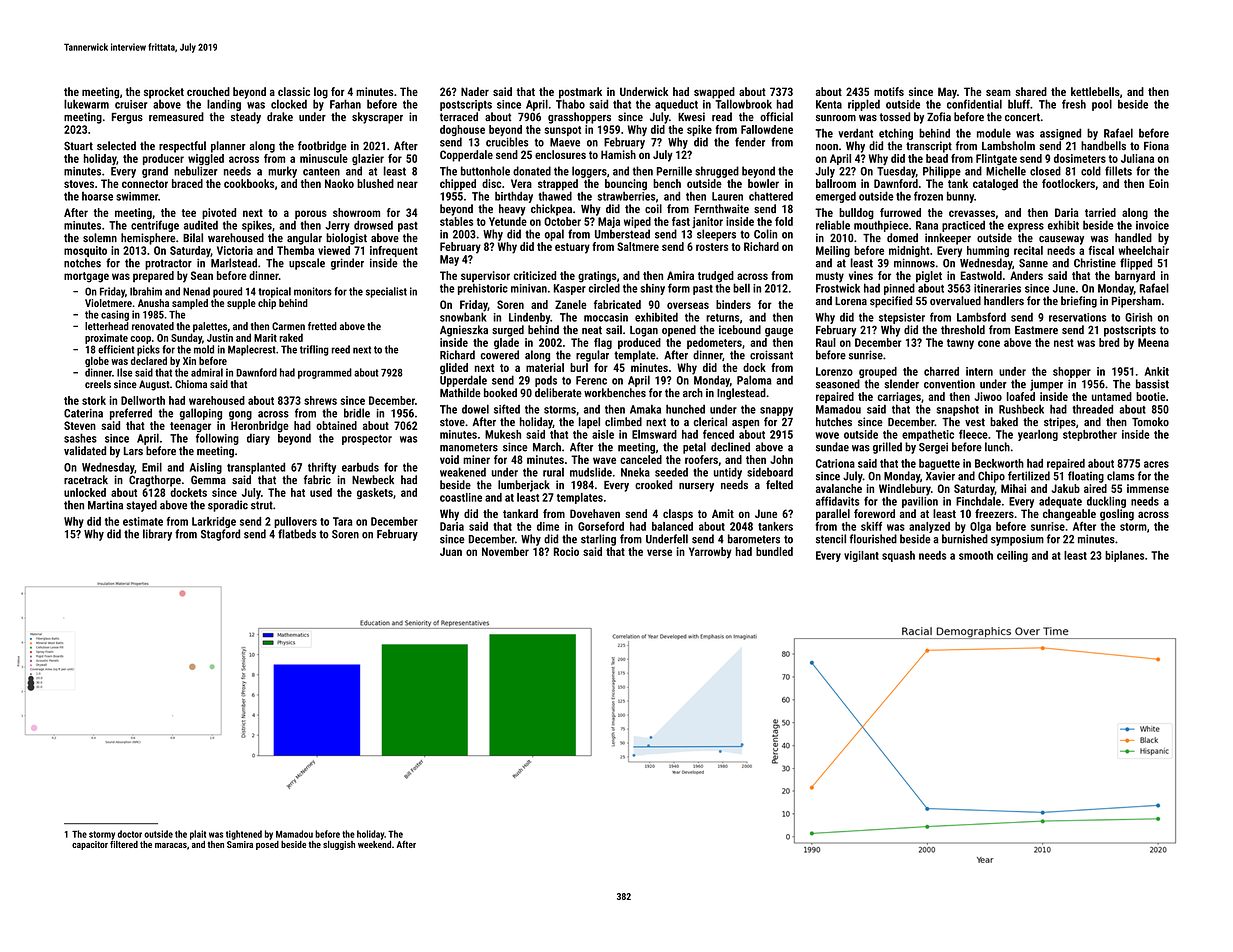  I want to click on classic, so click(294, 91).
